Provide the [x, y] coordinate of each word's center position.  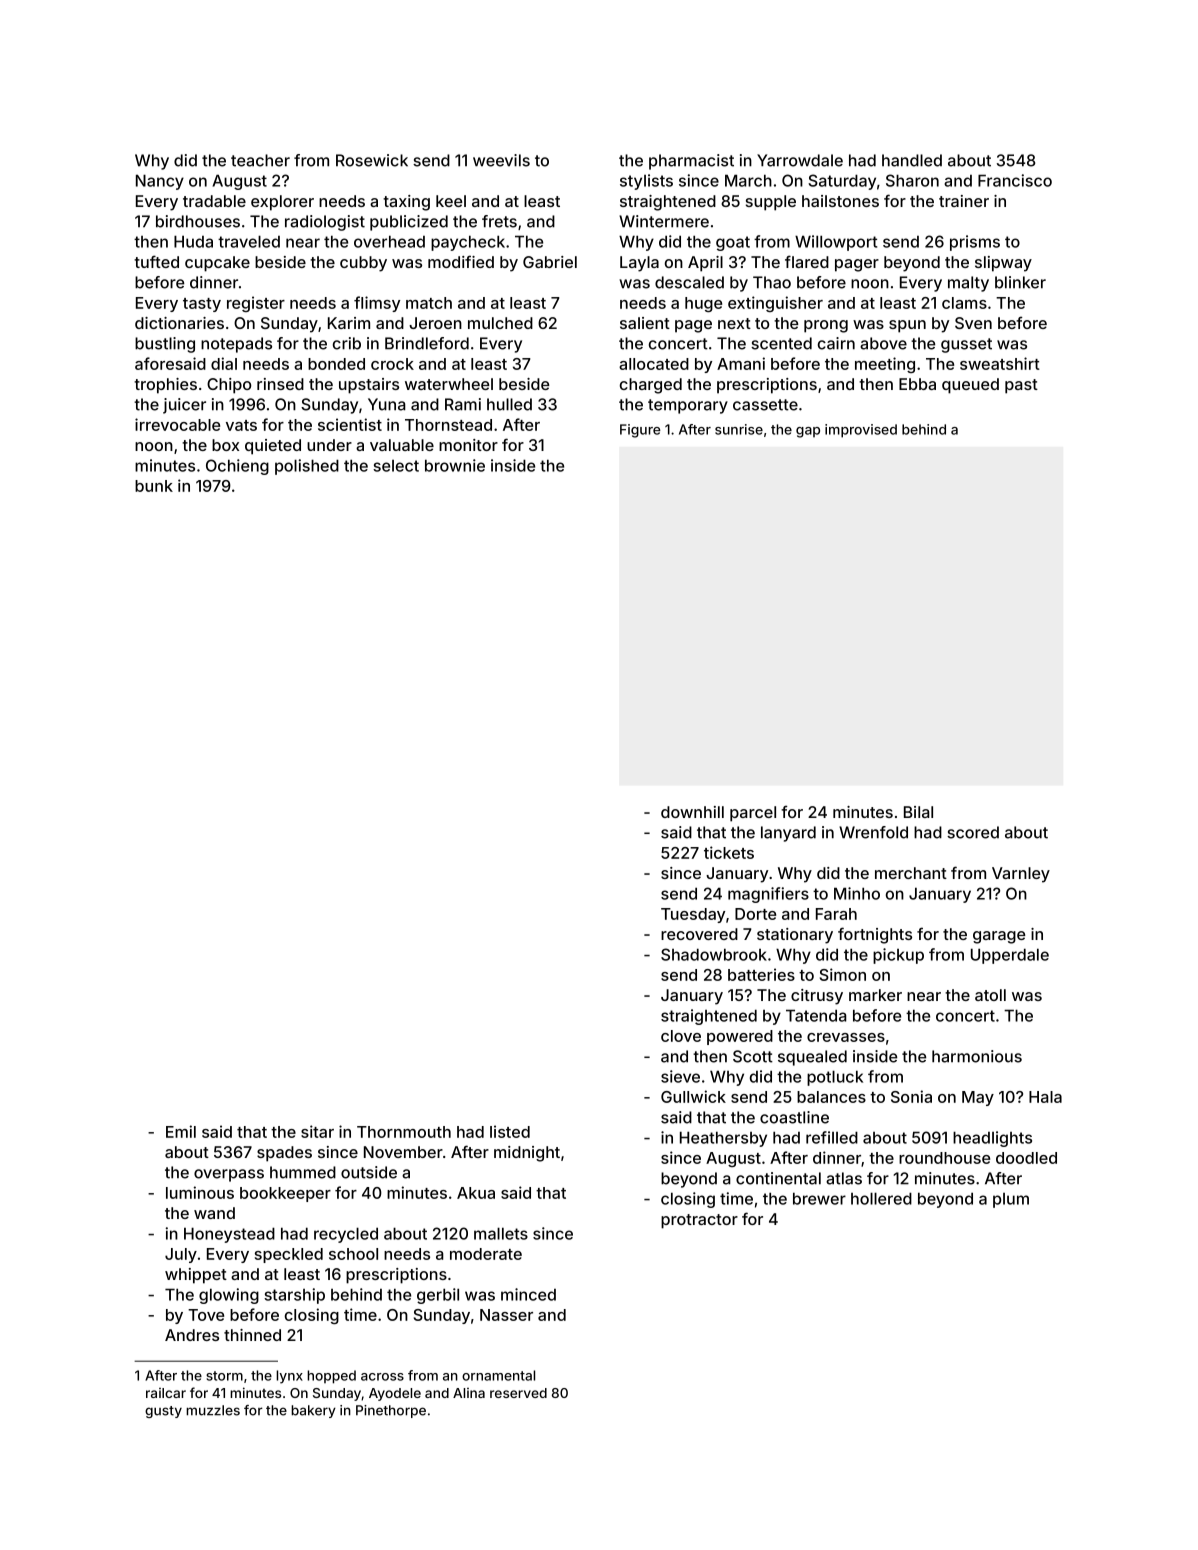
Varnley [1021, 875]
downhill [692, 812]
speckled [289, 1255]
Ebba [917, 384]
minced [528, 1294]
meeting [885, 365]
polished [307, 467]
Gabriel [550, 262]
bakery [313, 1411]
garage [999, 937]
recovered [699, 934]
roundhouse [944, 1158]
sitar [317, 1131]
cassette [765, 405]
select [396, 466]
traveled [249, 241]
